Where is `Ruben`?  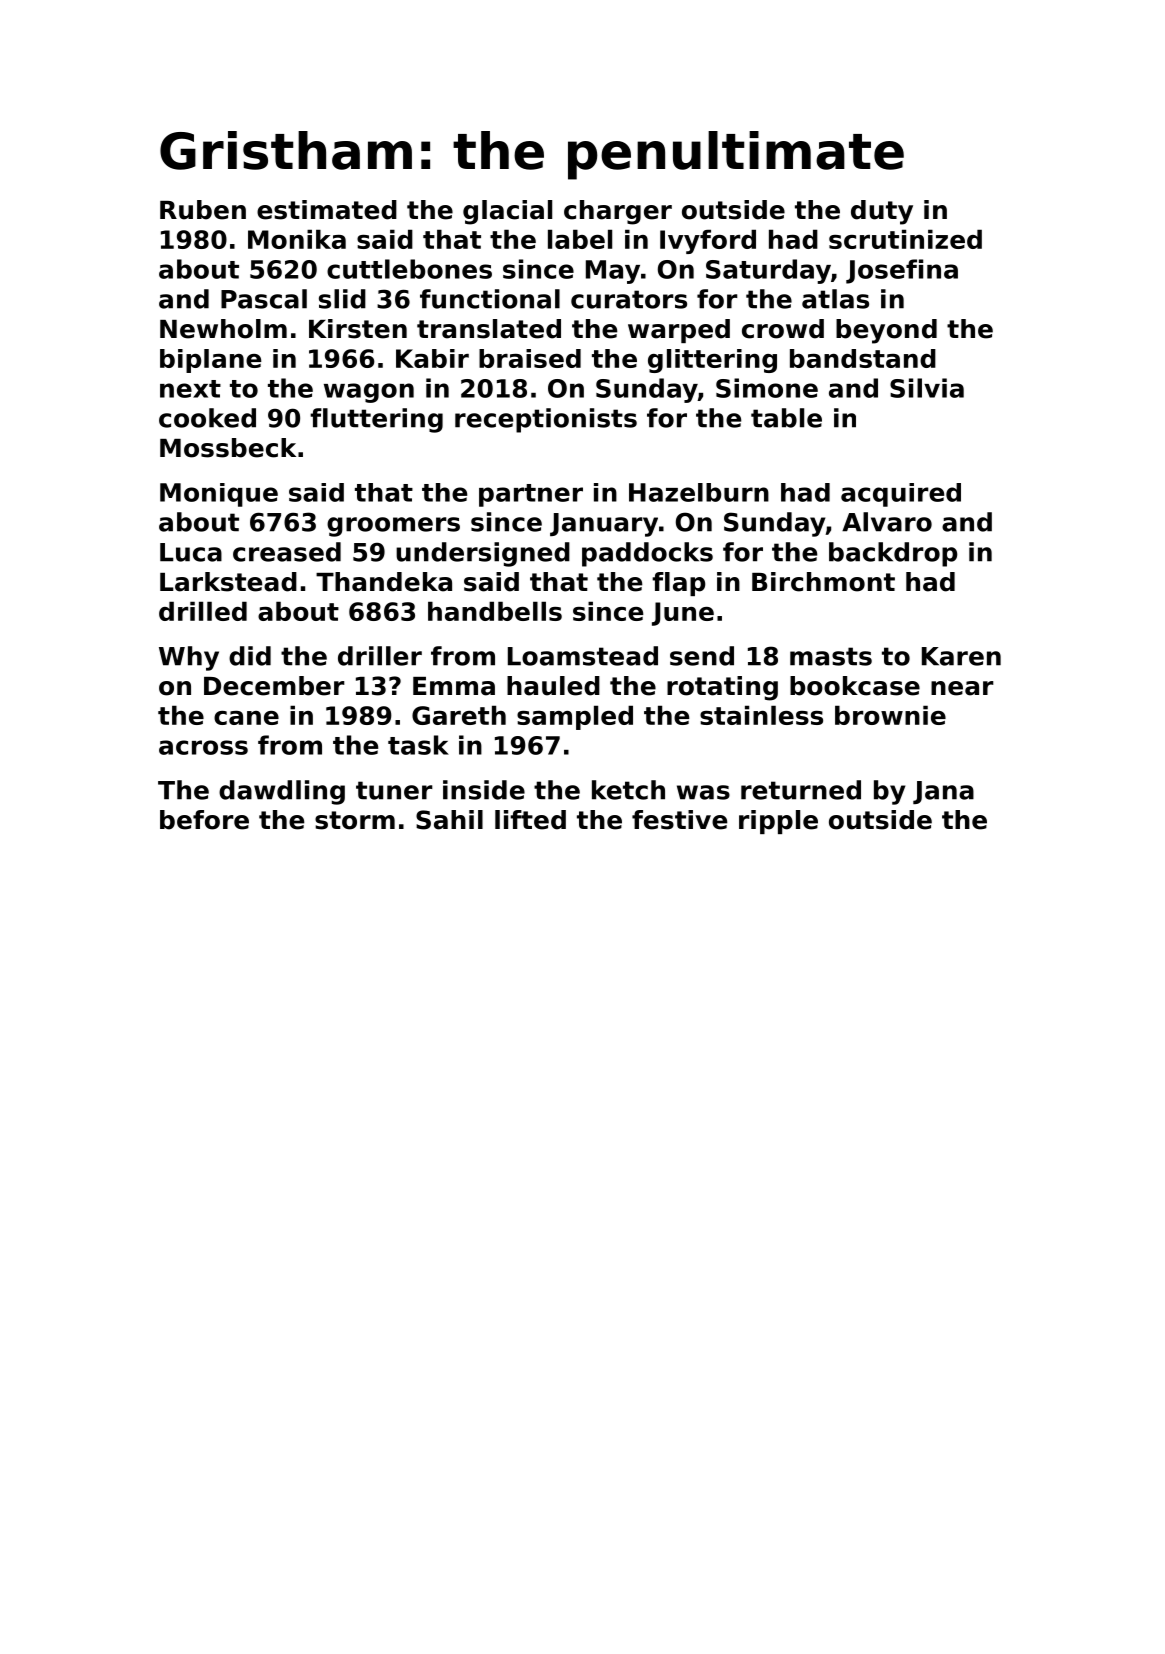 Ruben is located at coordinates (203, 210).
